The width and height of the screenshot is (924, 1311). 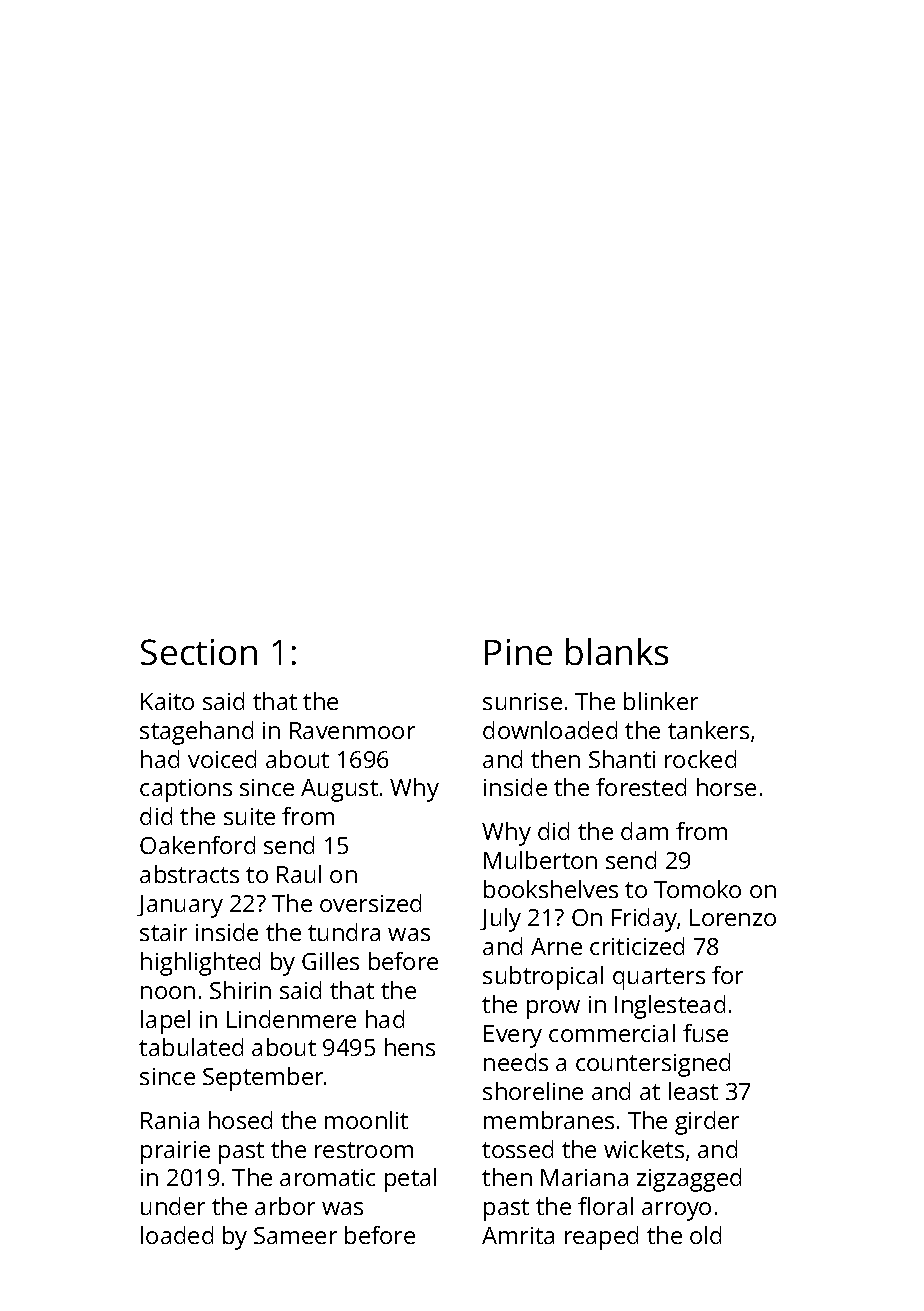 What do you see at coordinates (612, 1033) in the screenshot?
I see `commercial` at bounding box center [612, 1033].
